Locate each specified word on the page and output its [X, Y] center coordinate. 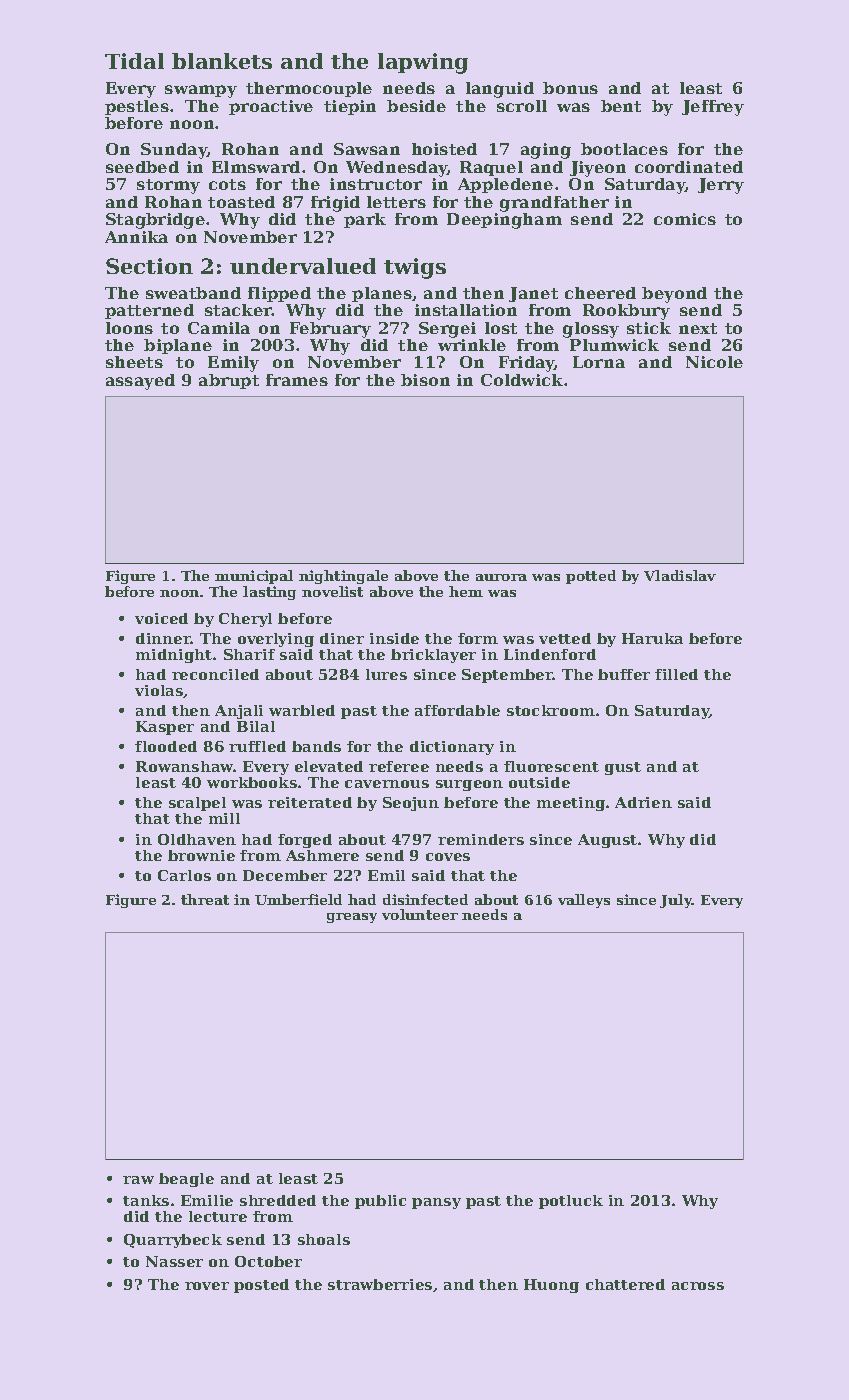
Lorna [599, 362]
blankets [222, 61]
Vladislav [680, 575]
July [676, 901]
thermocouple [309, 89]
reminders [481, 839]
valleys [584, 901]
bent [621, 106]
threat [205, 899]
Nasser [174, 1261]
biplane [178, 346]
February [330, 330]
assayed [140, 382]
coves [448, 857]
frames [297, 380]
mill [224, 818]
